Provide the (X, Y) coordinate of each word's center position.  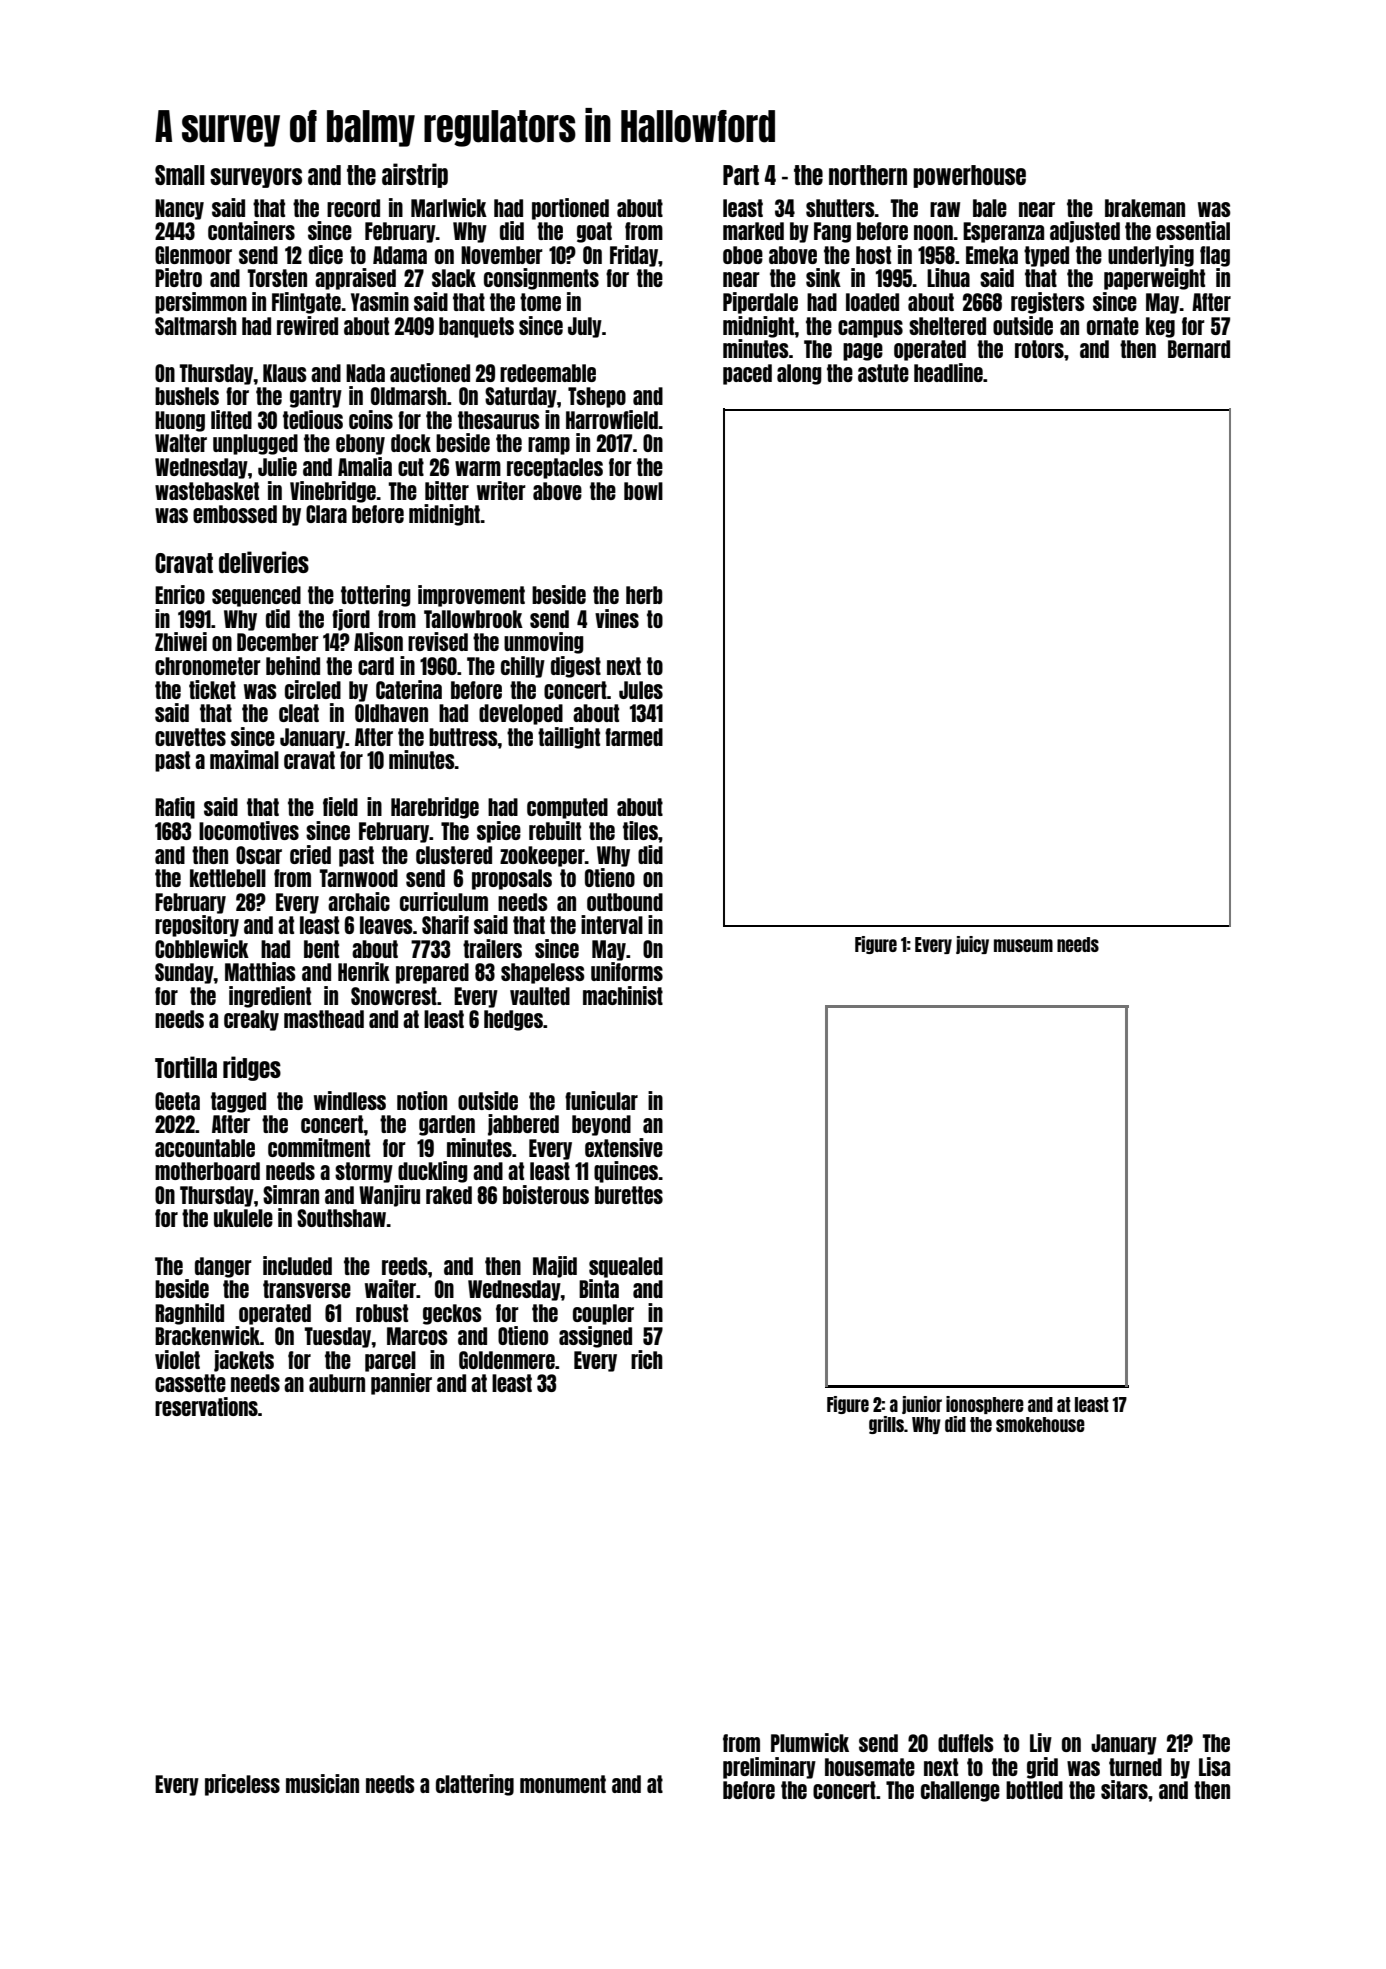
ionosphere (985, 1405)
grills (886, 1425)
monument (563, 1784)
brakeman (1145, 208)
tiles (640, 830)
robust (382, 1313)
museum (1023, 945)
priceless (242, 1785)
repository (197, 926)
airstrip (415, 175)
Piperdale (760, 303)
